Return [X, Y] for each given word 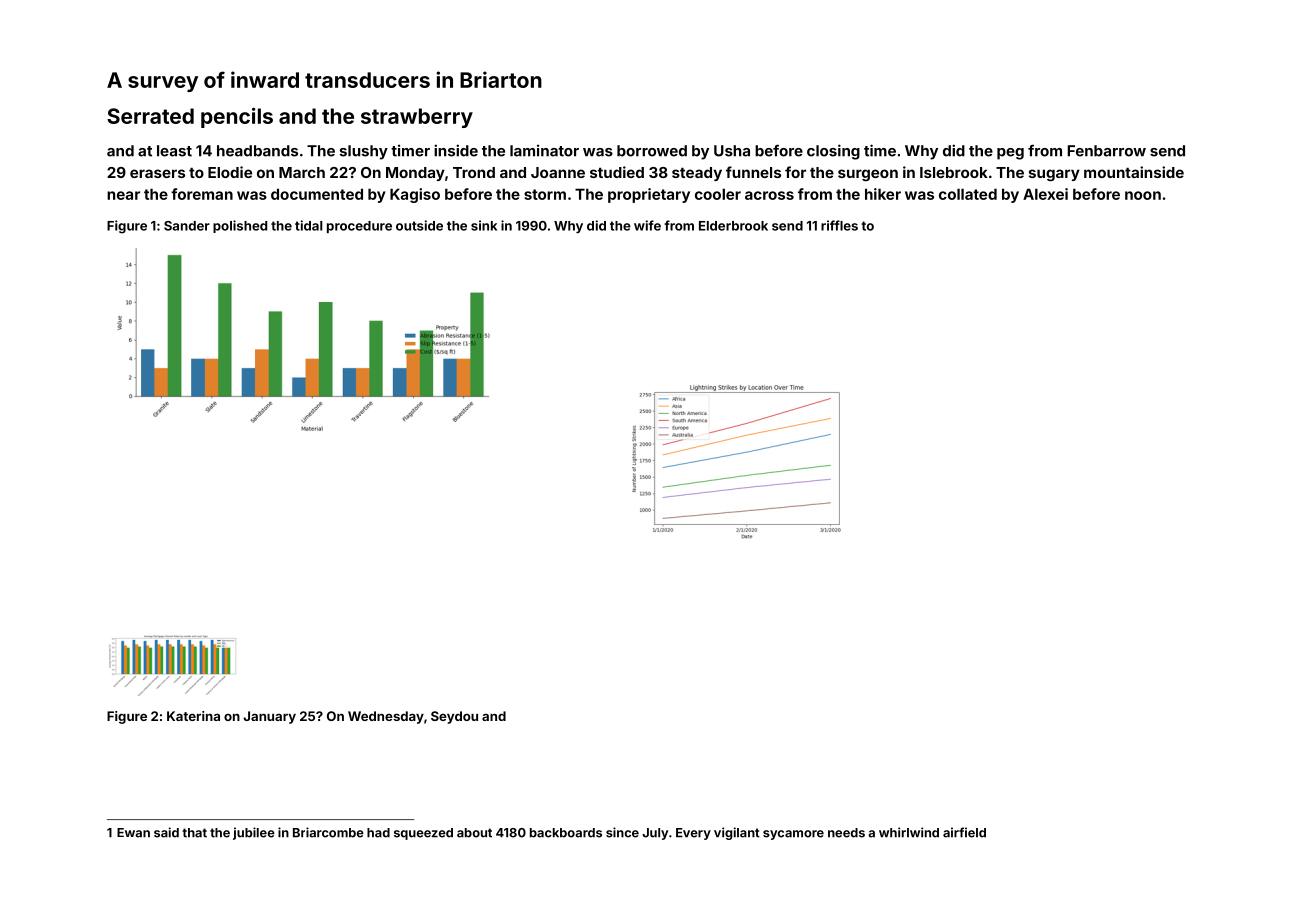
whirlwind [909, 832]
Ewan [133, 833]
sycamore [793, 835]
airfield [964, 832]
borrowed [652, 151]
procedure [359, 227]
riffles [839, 225]
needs [846, 833]
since [622, 832]
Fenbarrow [1106, 151]
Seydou [454, 717]
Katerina [193, 716]
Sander [187, 226]
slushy [363, 152]
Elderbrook [733, 226]
